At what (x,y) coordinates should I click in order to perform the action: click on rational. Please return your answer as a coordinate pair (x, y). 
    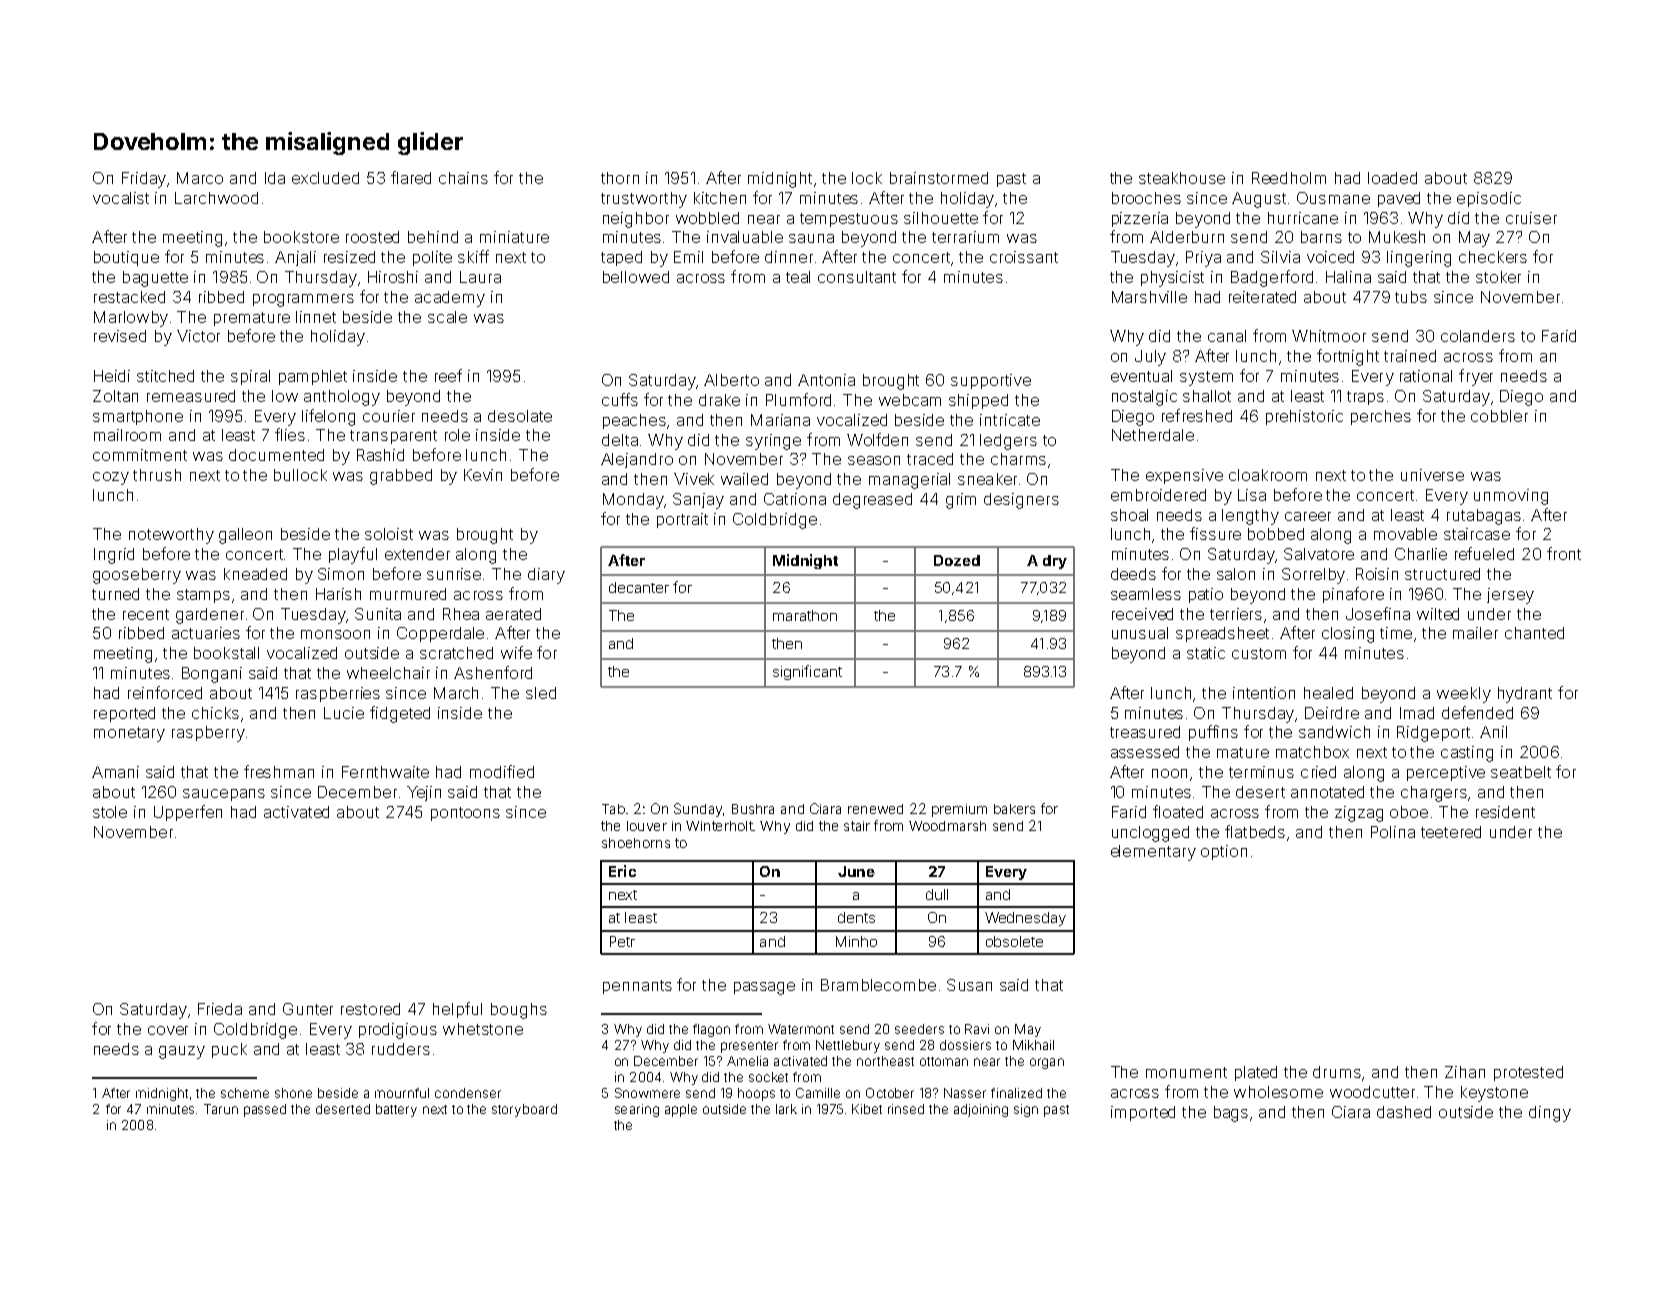
    Looking at the image, I should click on (1426, 376).
